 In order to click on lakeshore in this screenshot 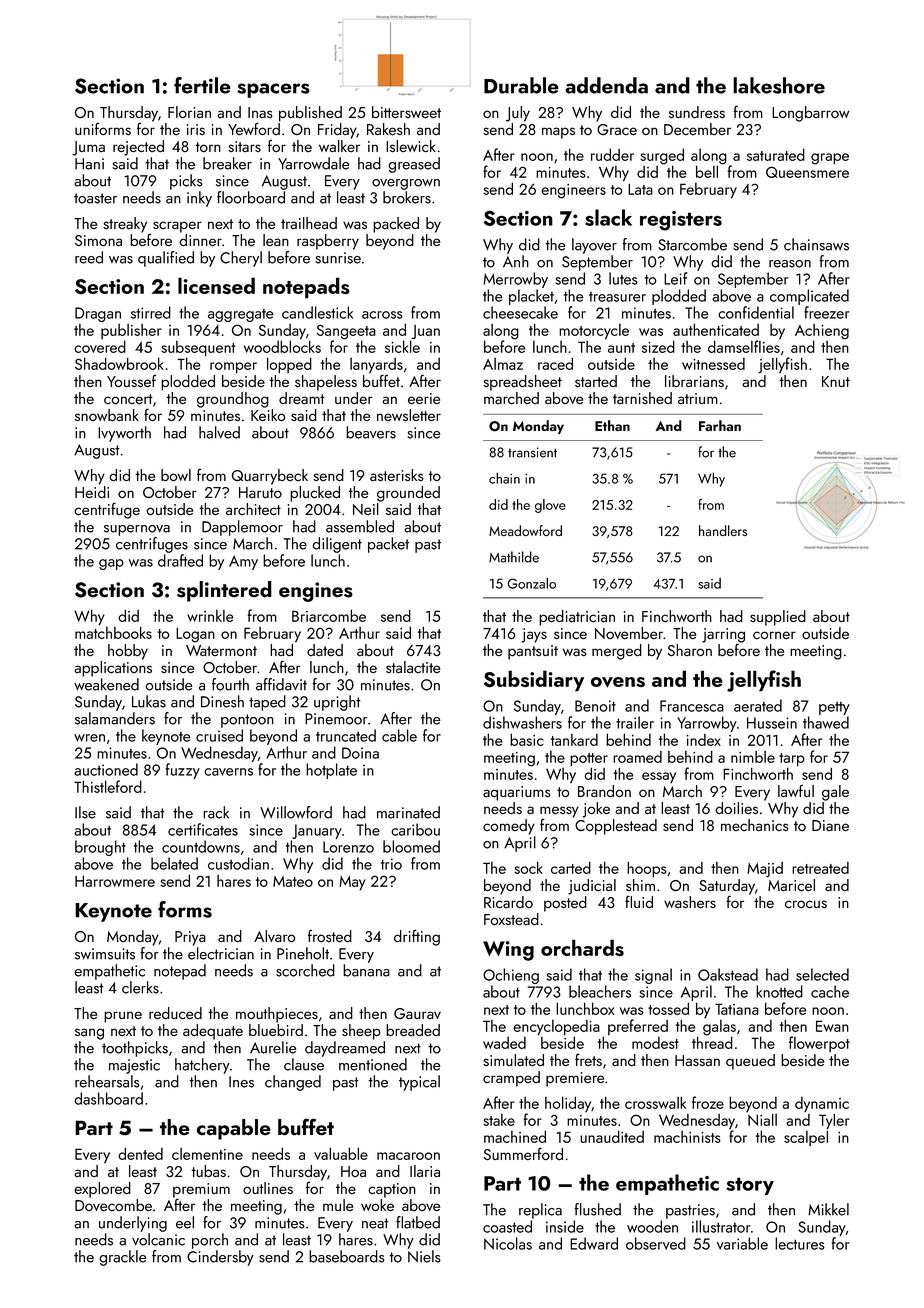, I will do `click(779, 85)`.
